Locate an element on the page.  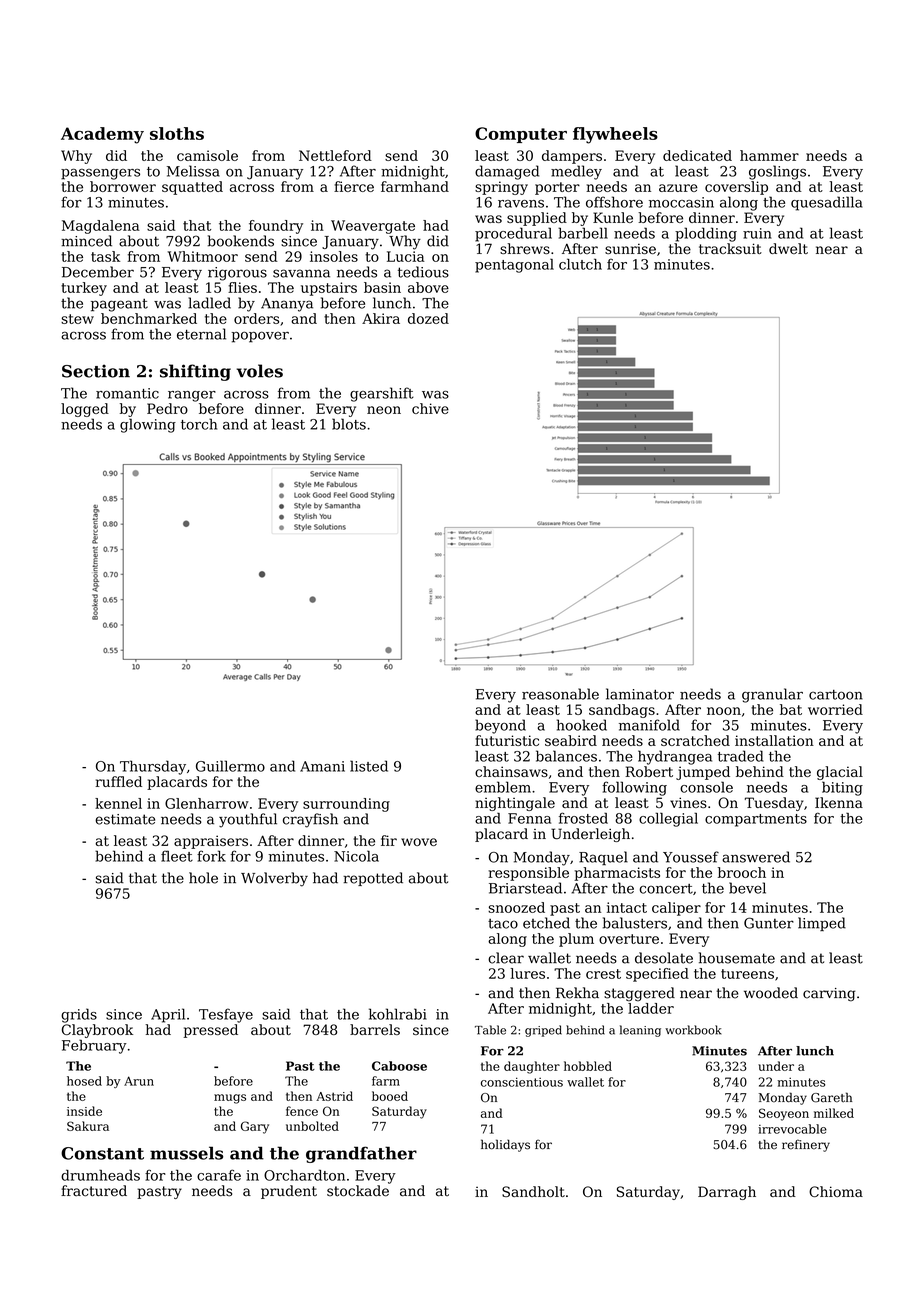
Robert is located at coordinates (649, 771).
